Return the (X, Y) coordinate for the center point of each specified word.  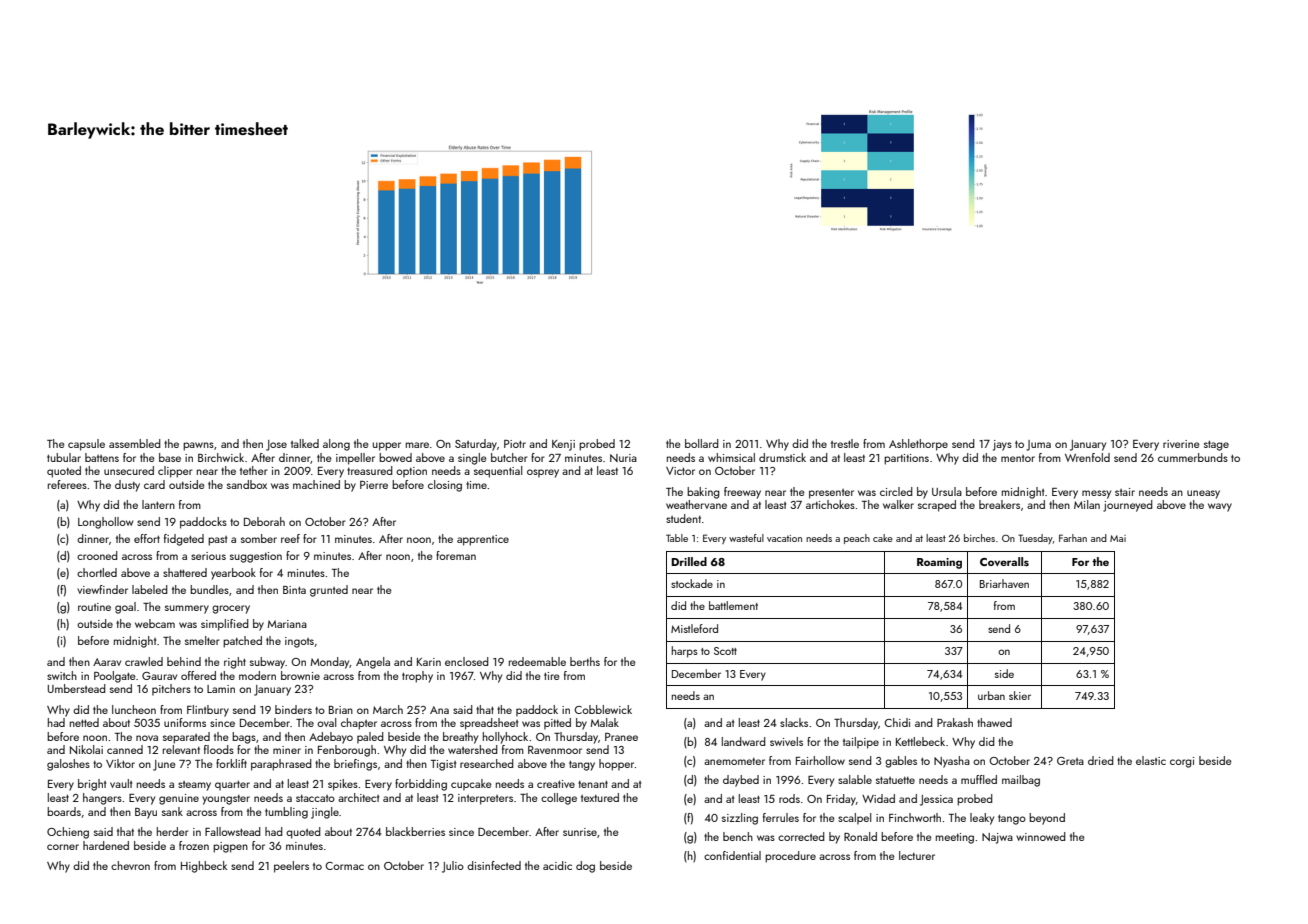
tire (552, 676)
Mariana (287, 624)
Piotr (515, 444)
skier (1020, 695)
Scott (725, 651)
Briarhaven (1004, 583)
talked (305, 443)
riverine (1181, 444)
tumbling (286, 813)
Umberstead (77, 688)
